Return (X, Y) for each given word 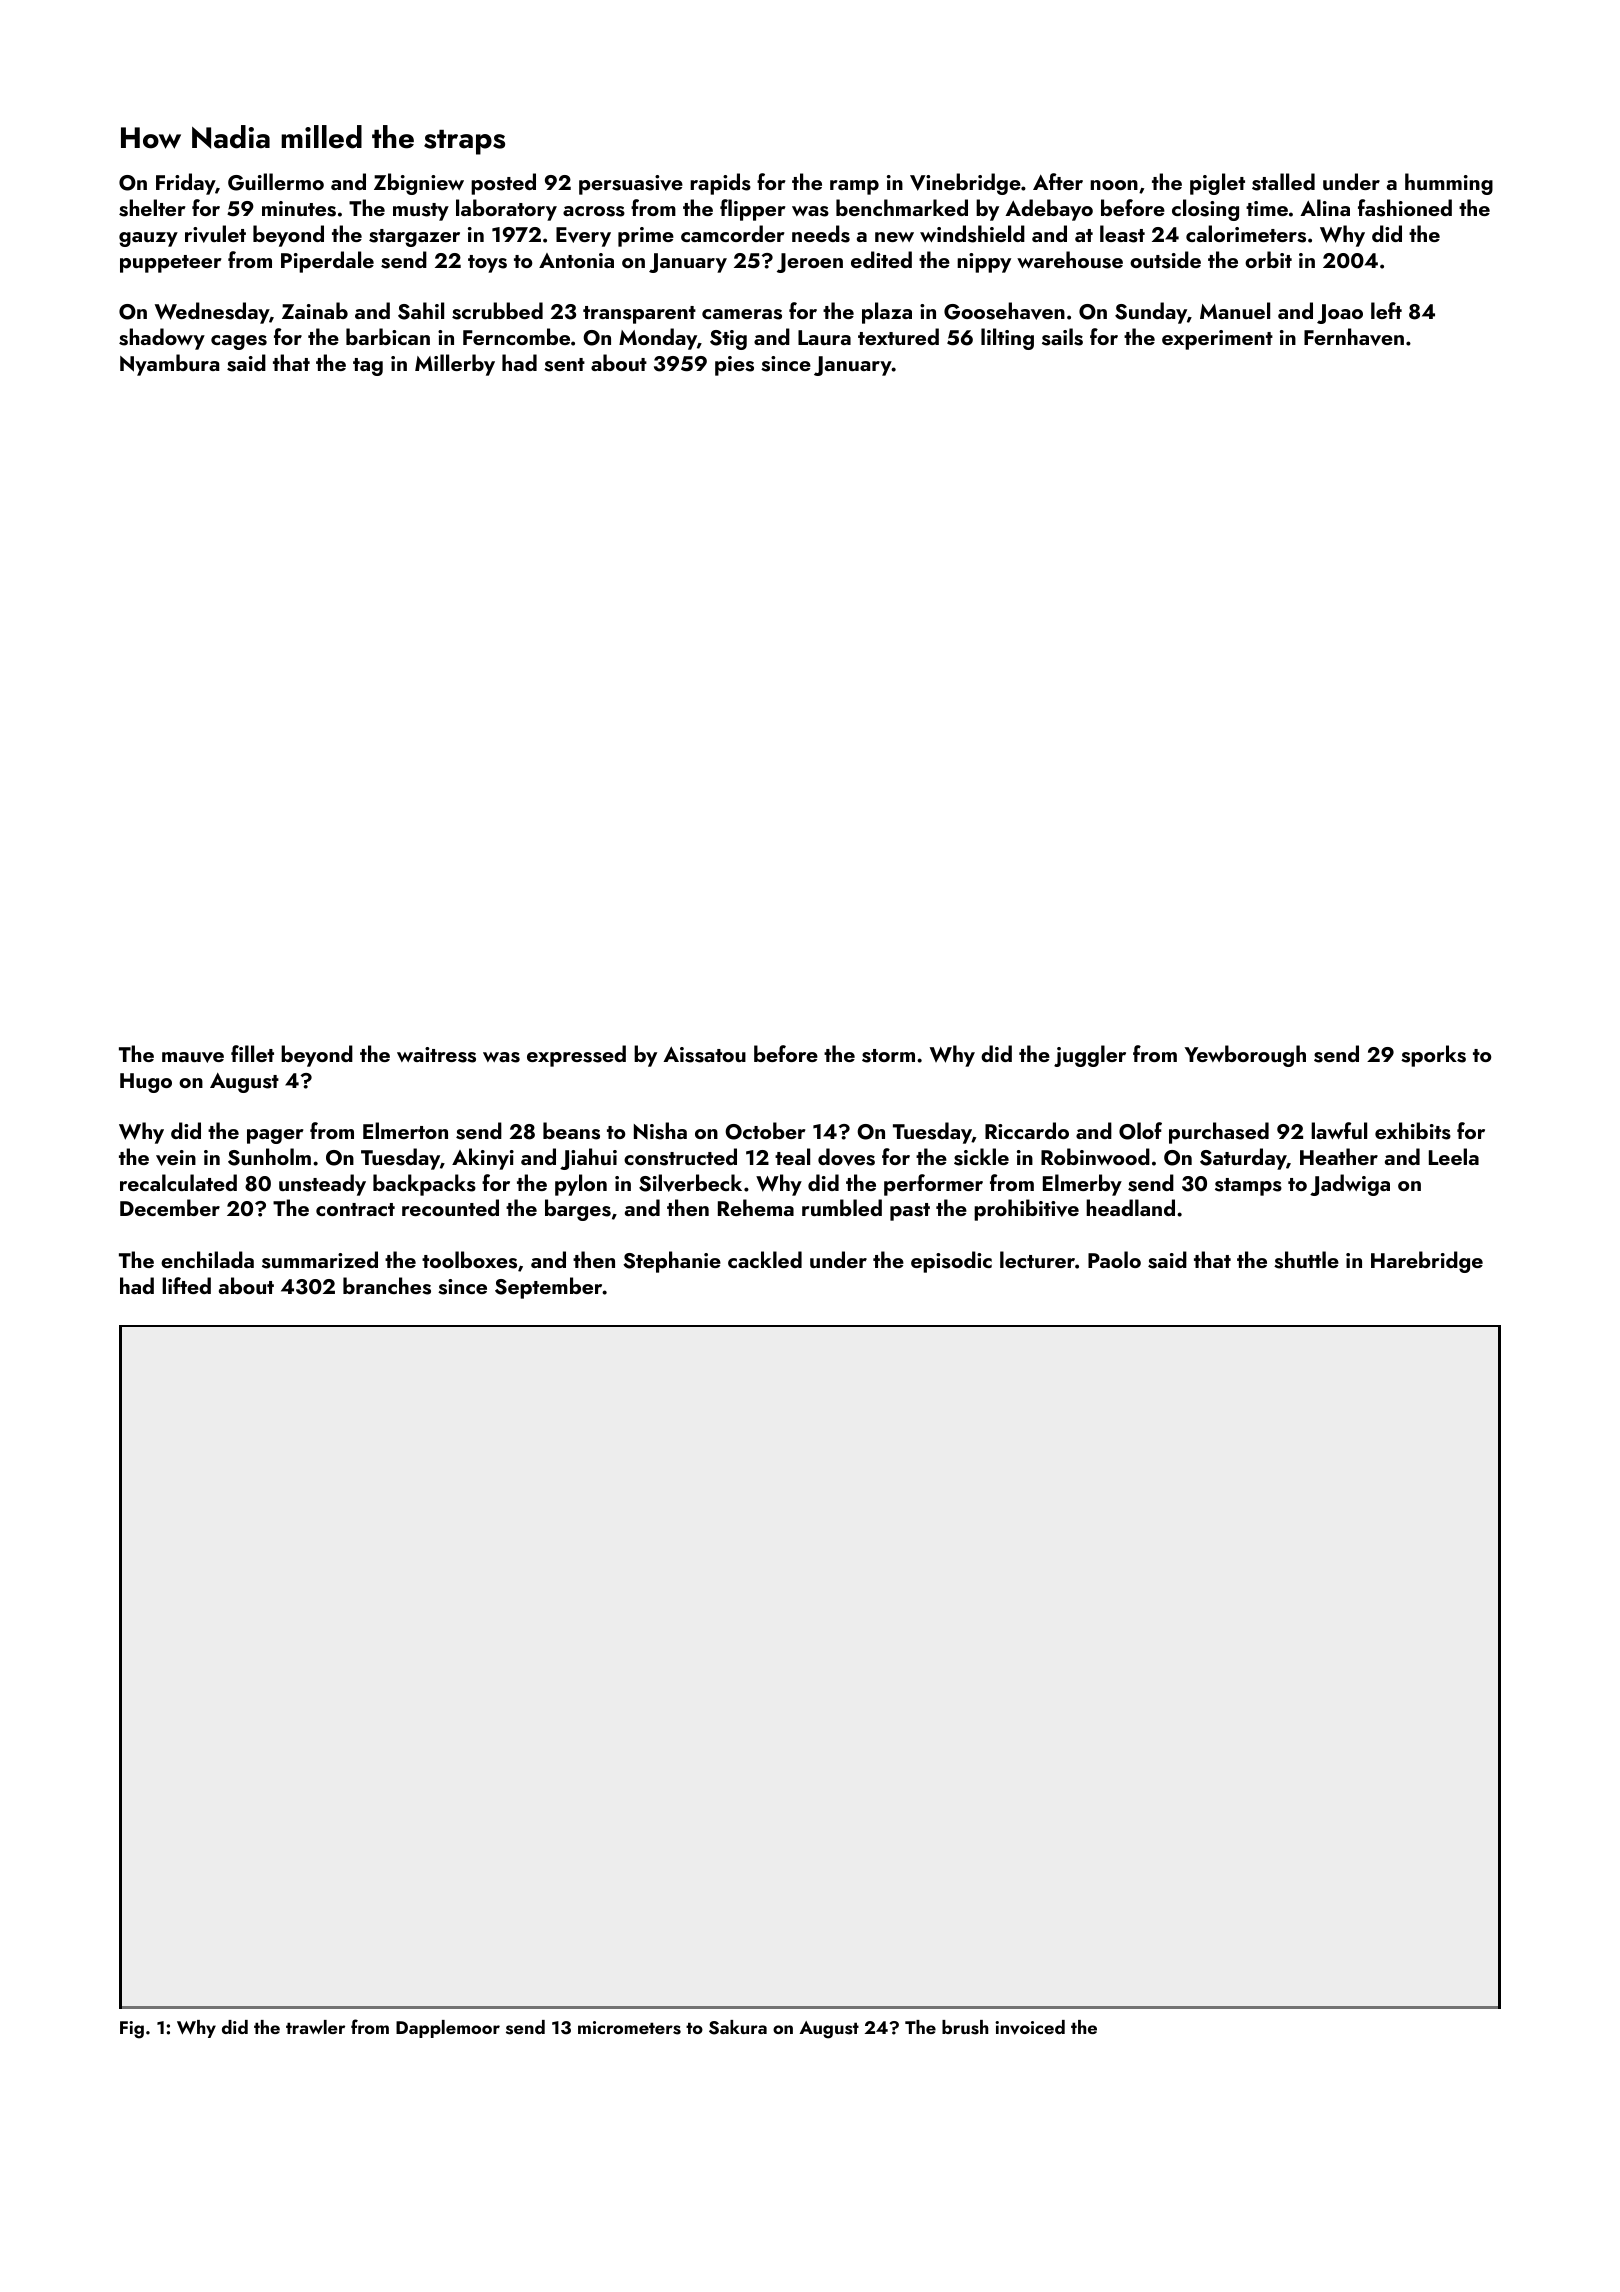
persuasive (631, 185)
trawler (315, 2027)
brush (965, 2027)
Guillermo (276, 182)
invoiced (1030, 2027)
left (1386, 310)
